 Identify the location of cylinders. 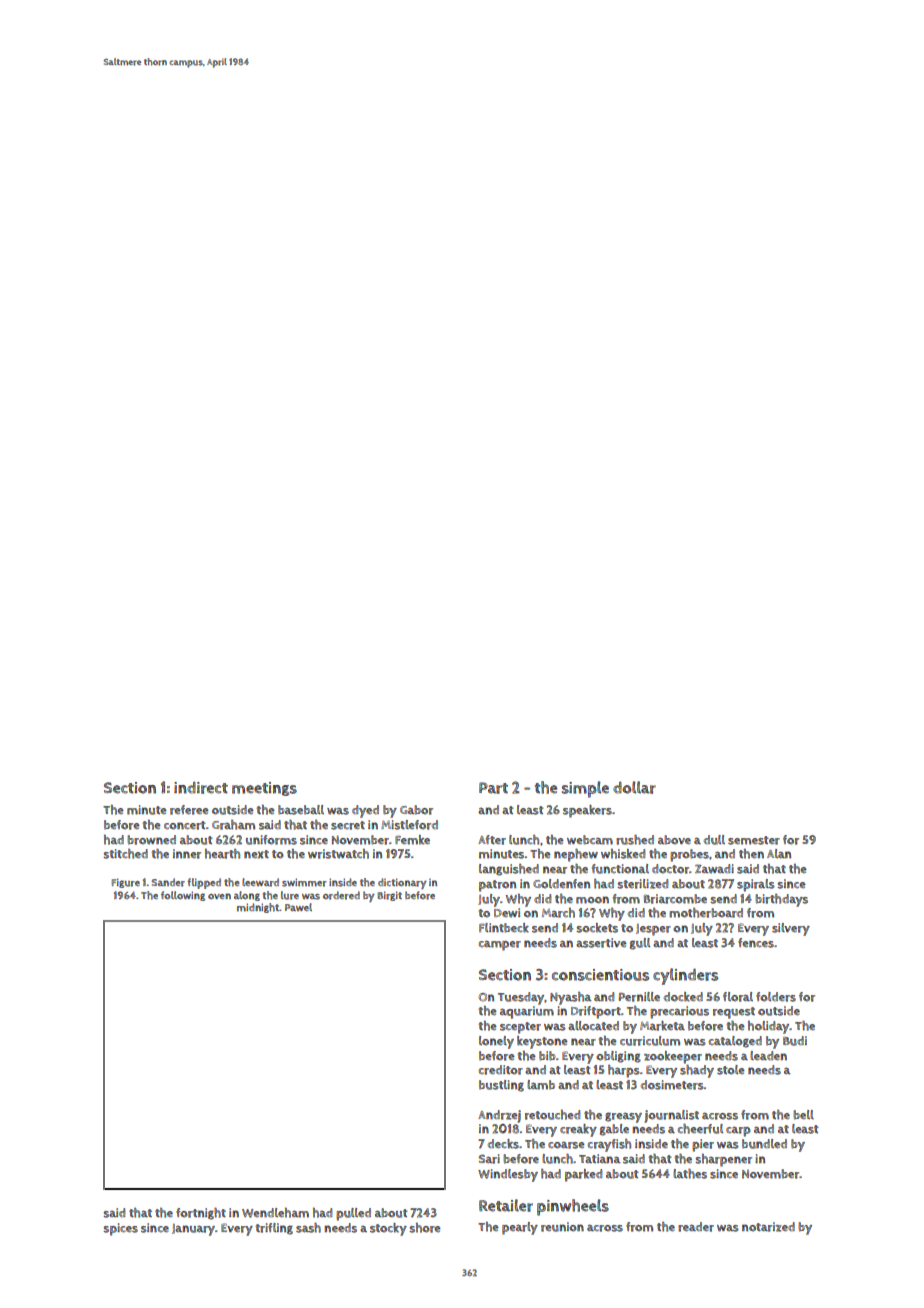
(685, 976).
